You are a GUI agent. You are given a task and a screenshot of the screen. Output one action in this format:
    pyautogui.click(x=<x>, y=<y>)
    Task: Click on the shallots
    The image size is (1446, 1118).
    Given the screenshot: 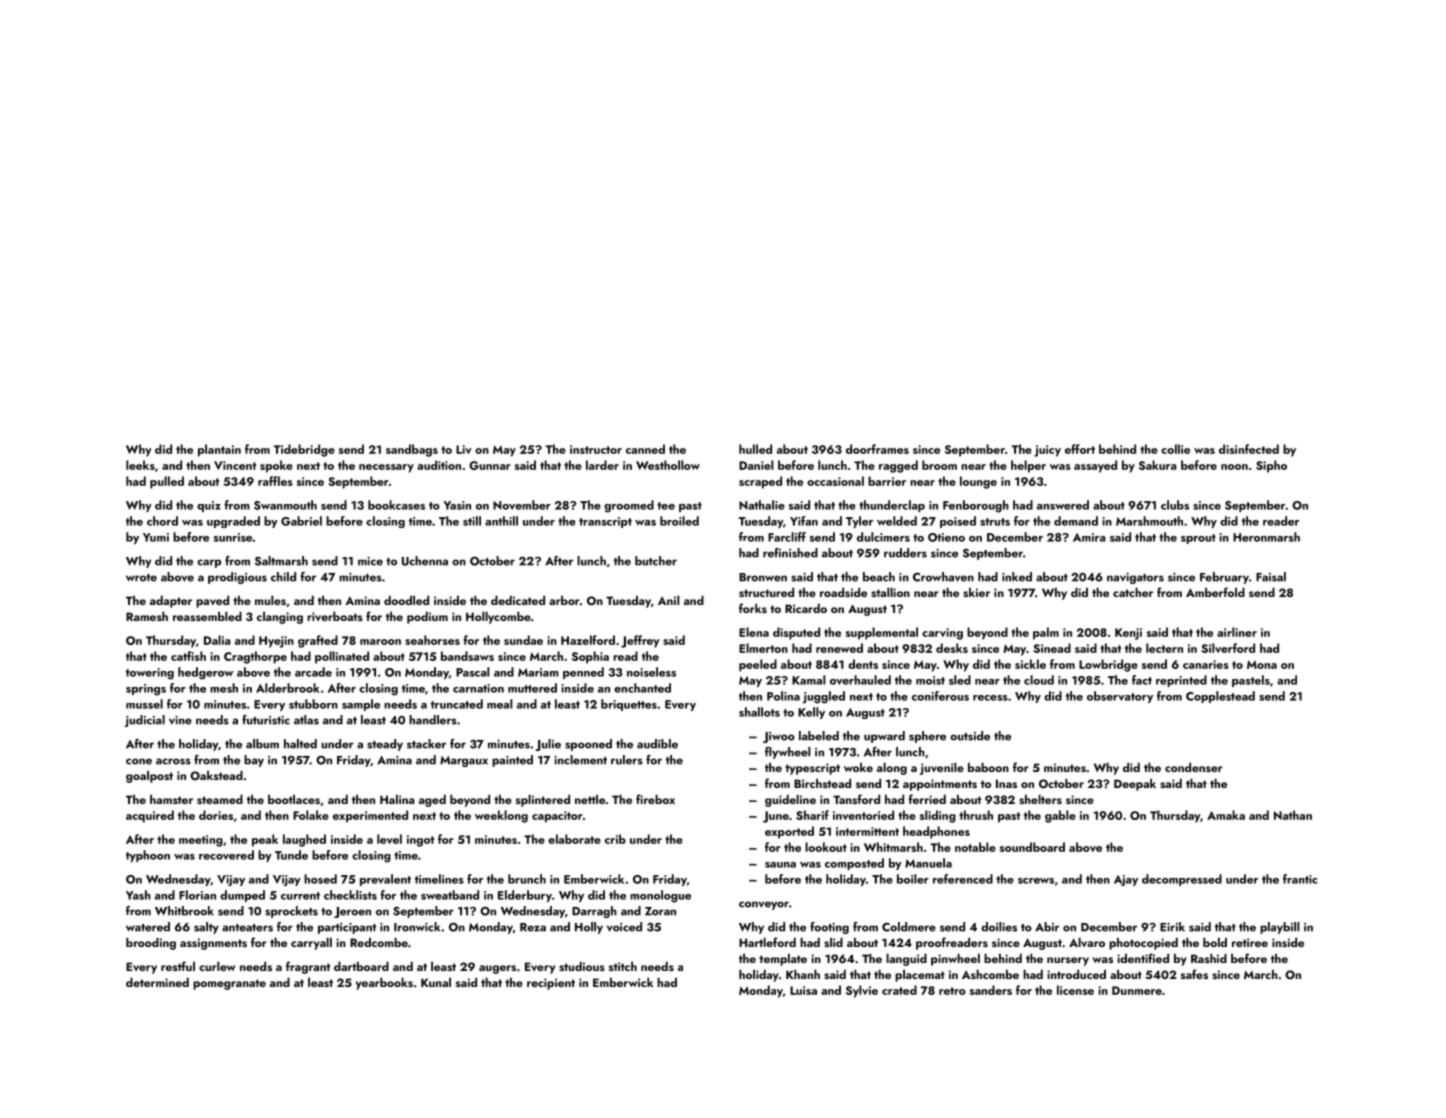 What is the action you would take?
    pyautogui.click(x=759, y=712)
